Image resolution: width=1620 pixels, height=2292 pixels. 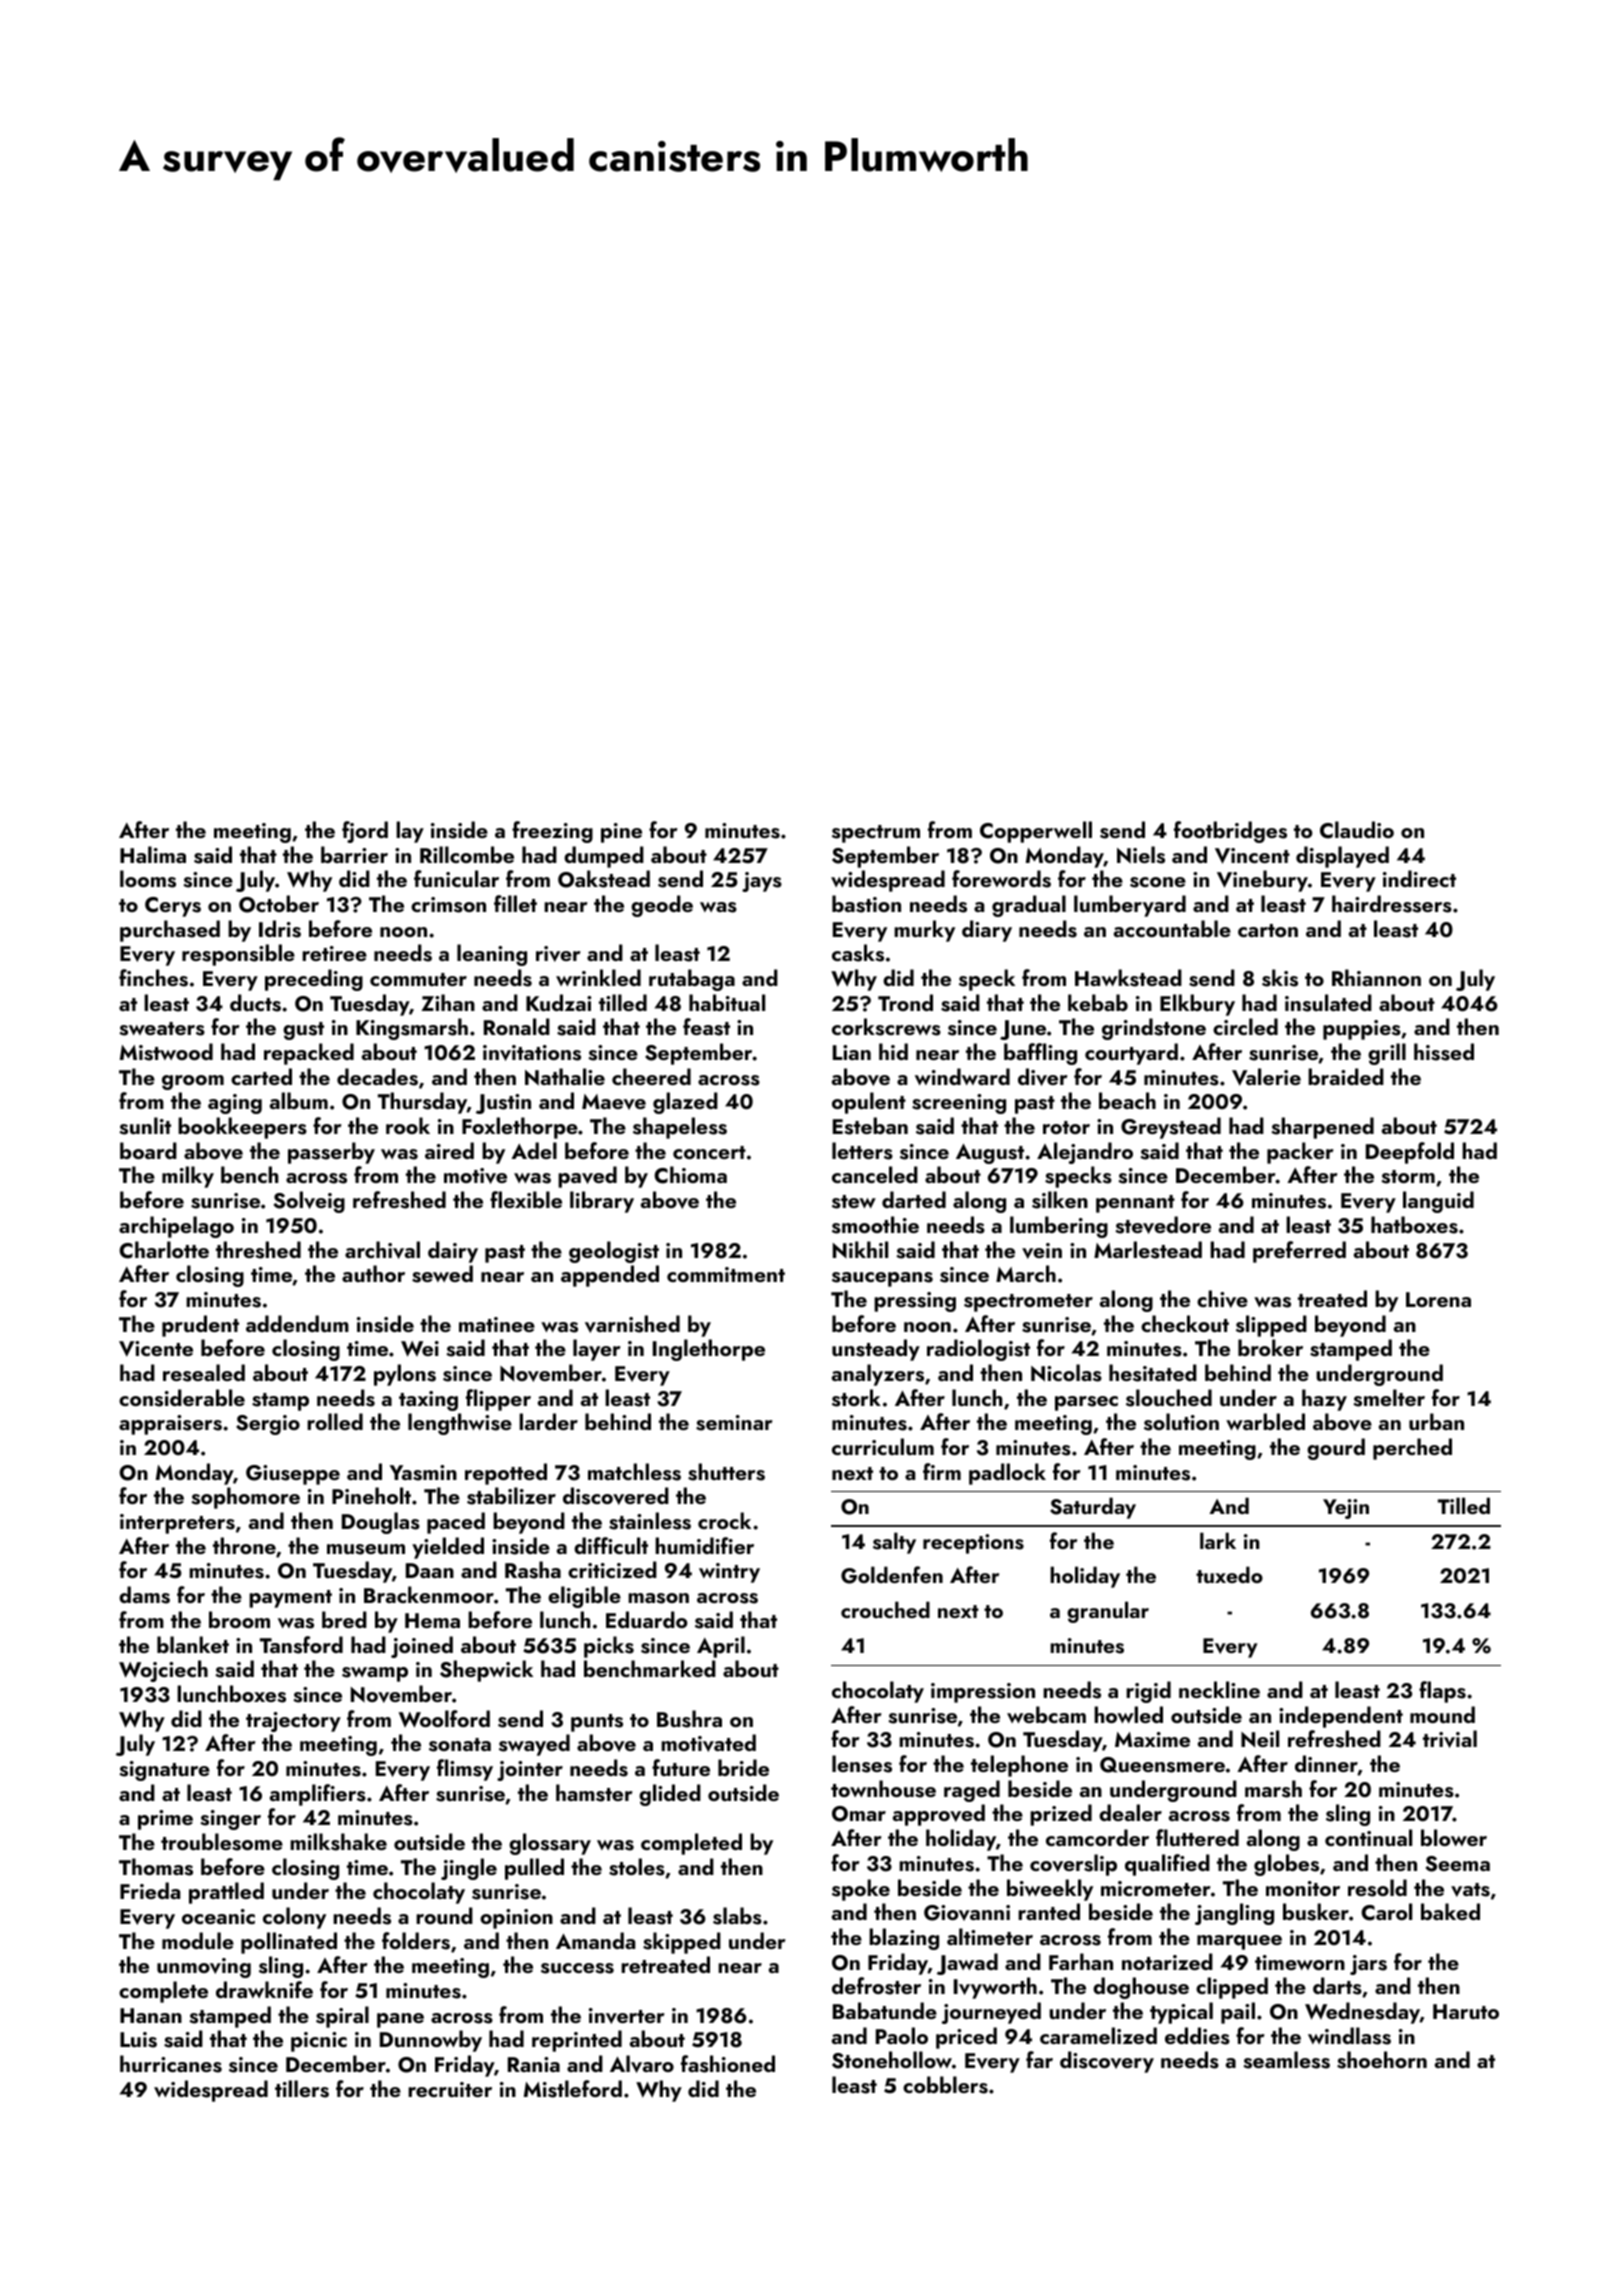 What do you see at coordinates (726, 1472) in the screenshot?
I see `shutters` at bounding box center [726, 1472].
